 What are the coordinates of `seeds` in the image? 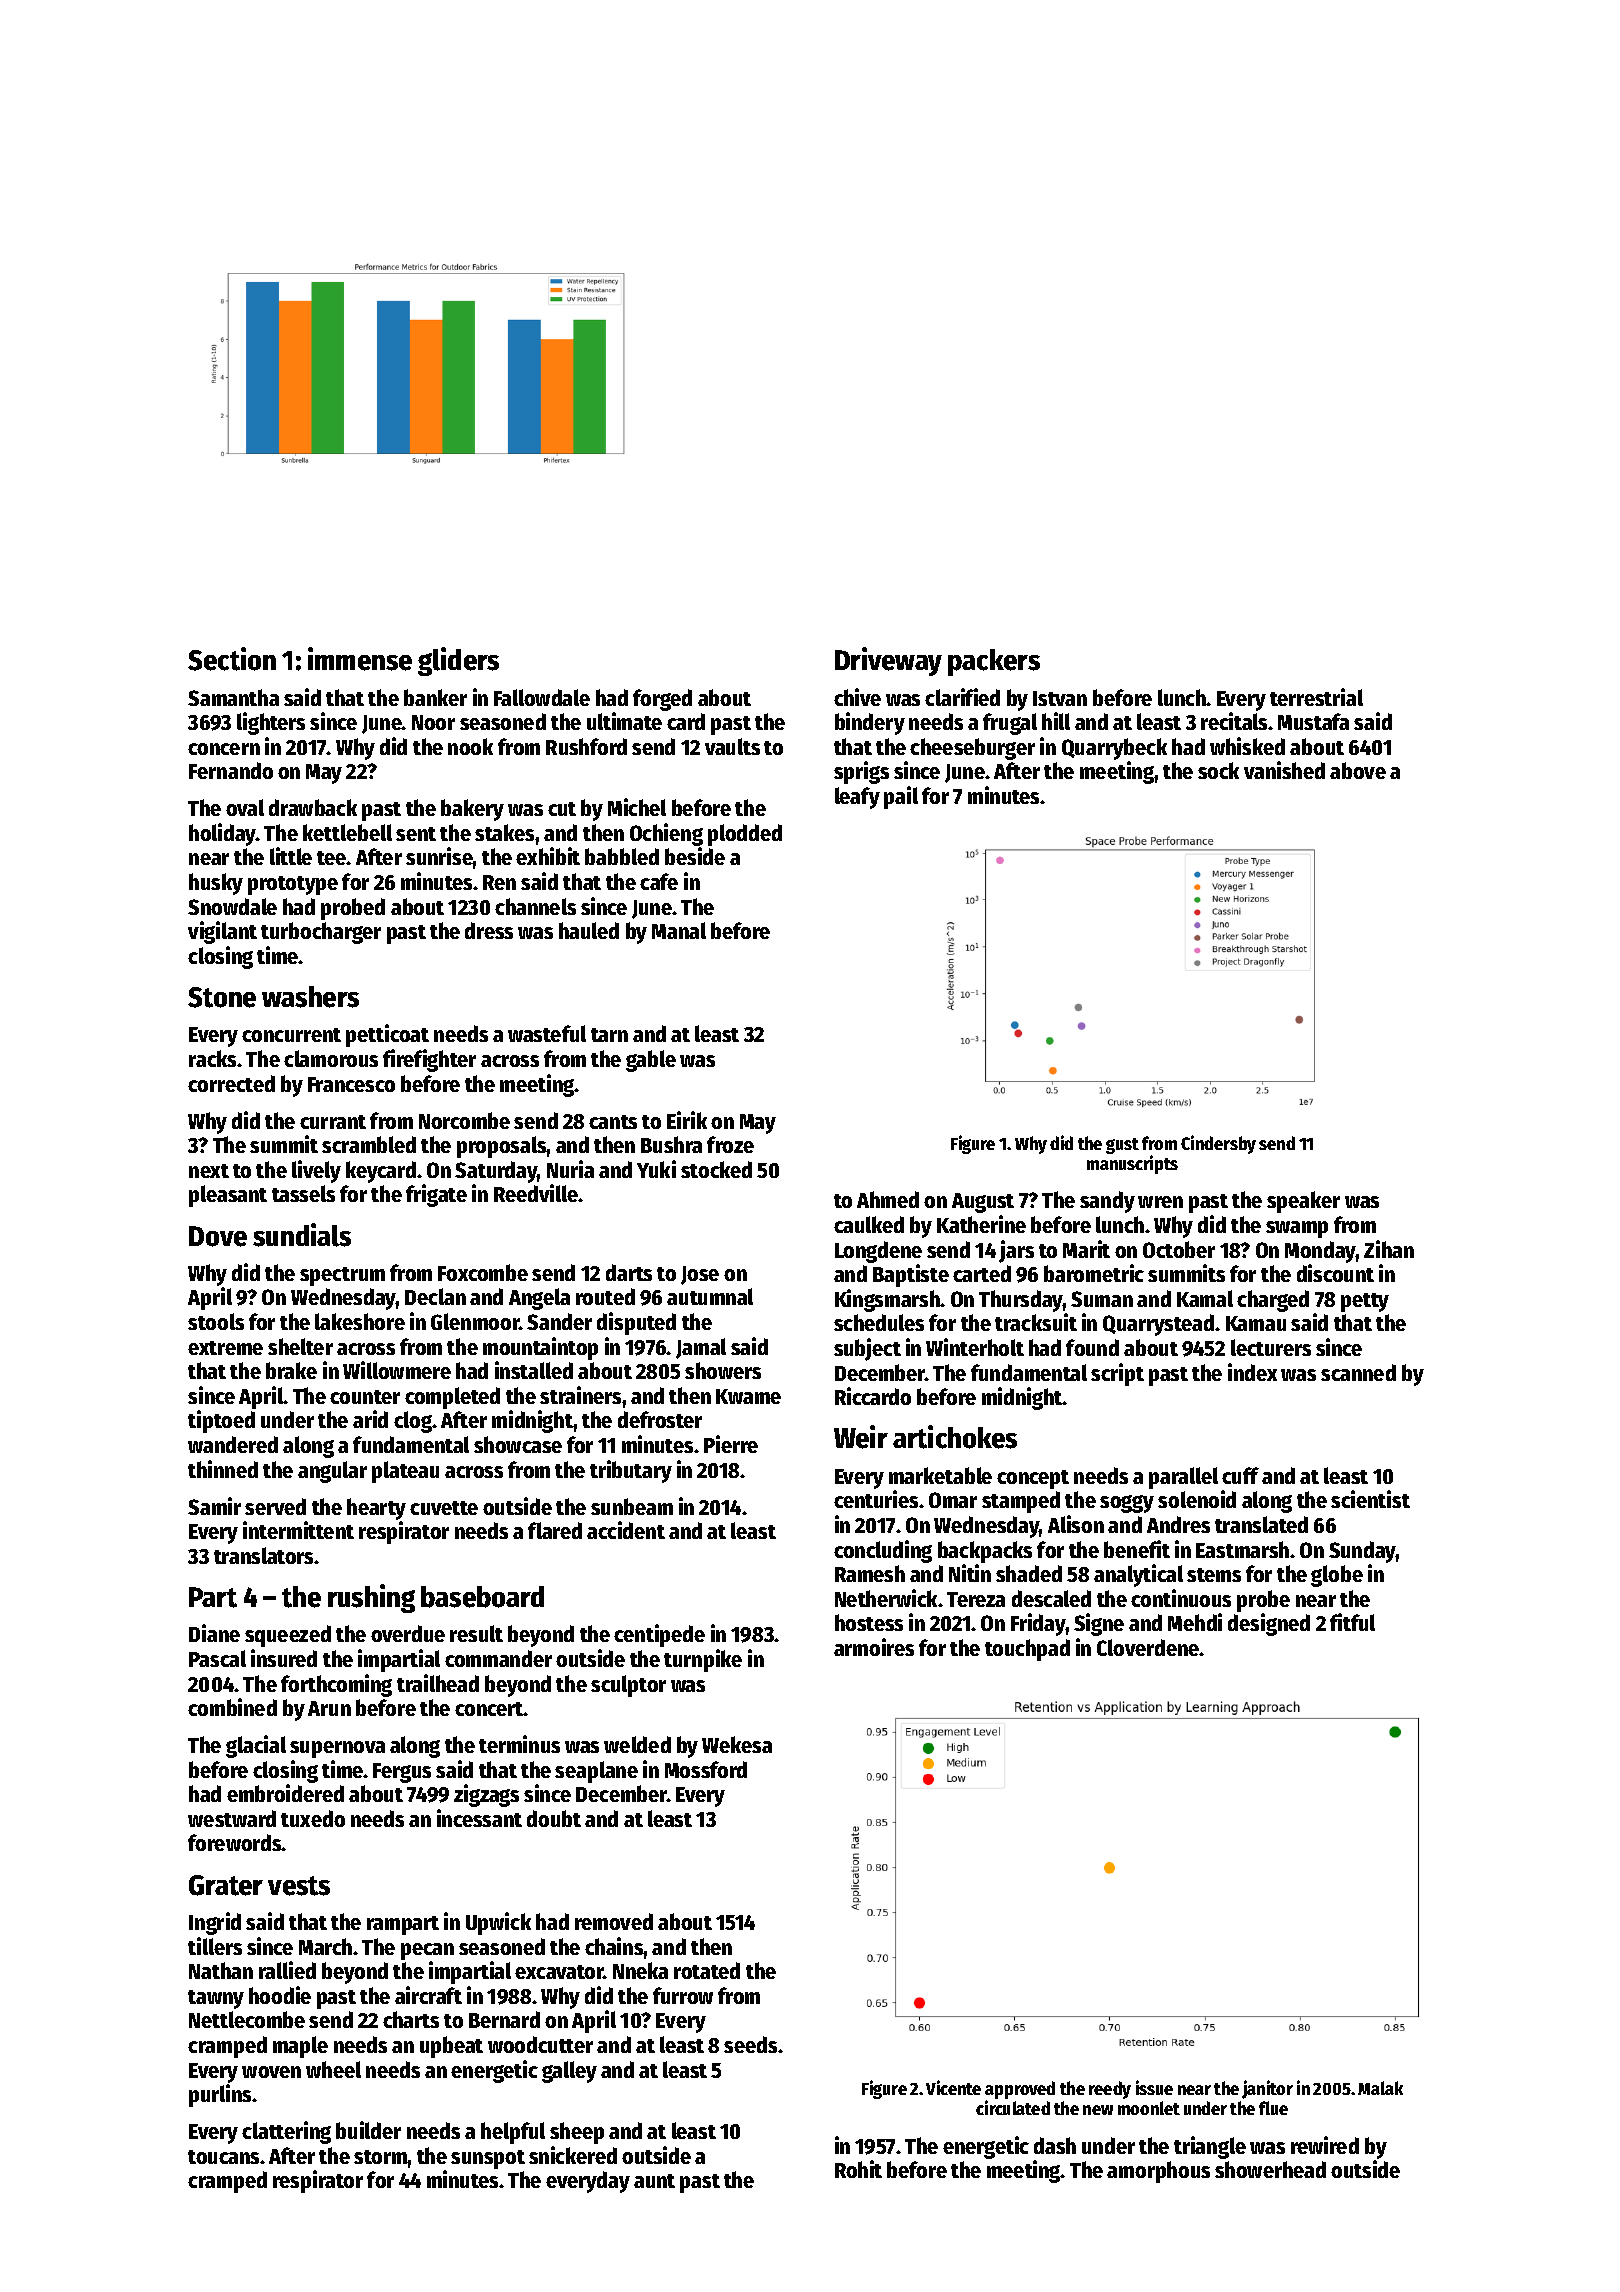 It's located at (750, 2044).
